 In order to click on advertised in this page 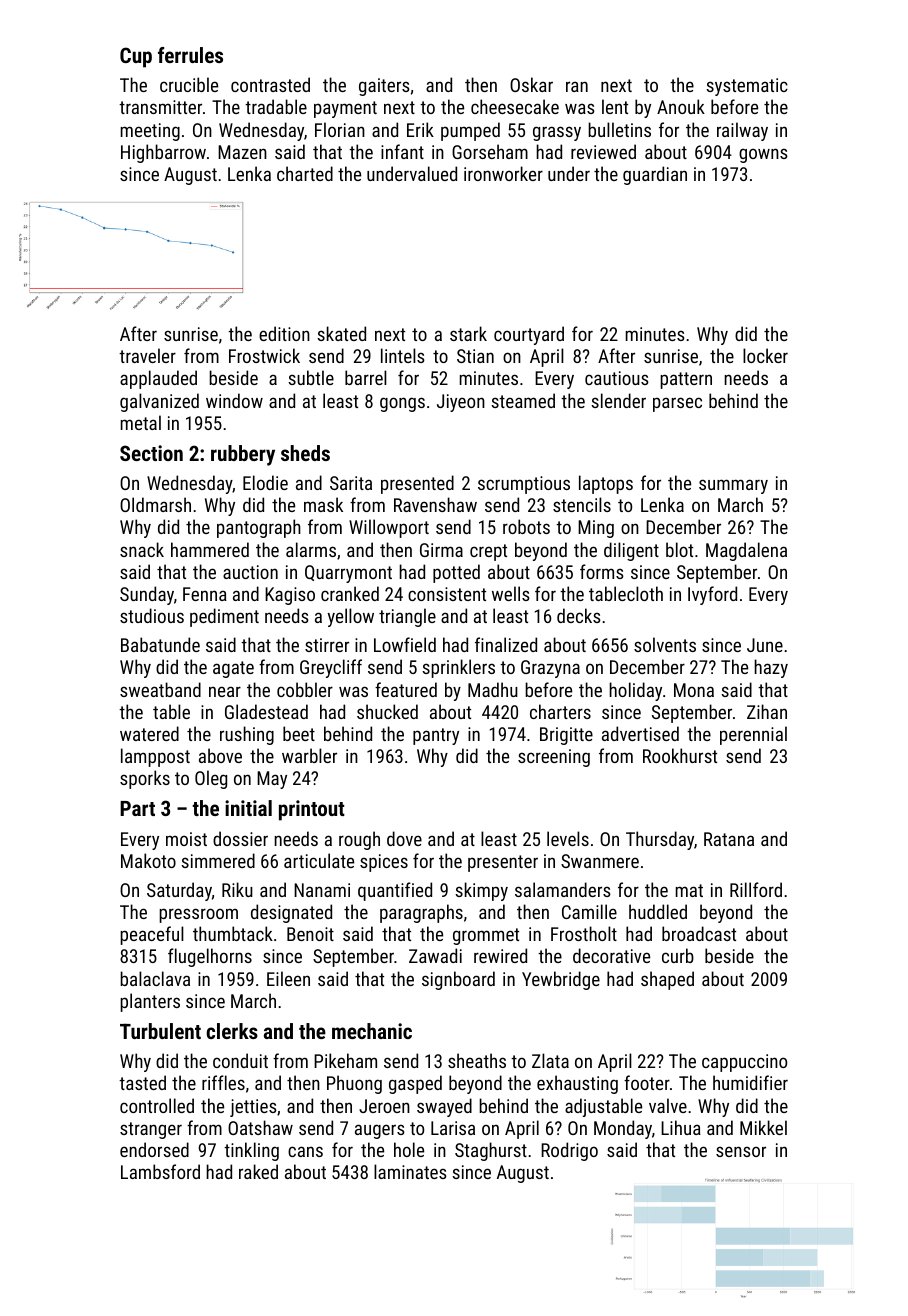, I will do `click(640, 733)`.
